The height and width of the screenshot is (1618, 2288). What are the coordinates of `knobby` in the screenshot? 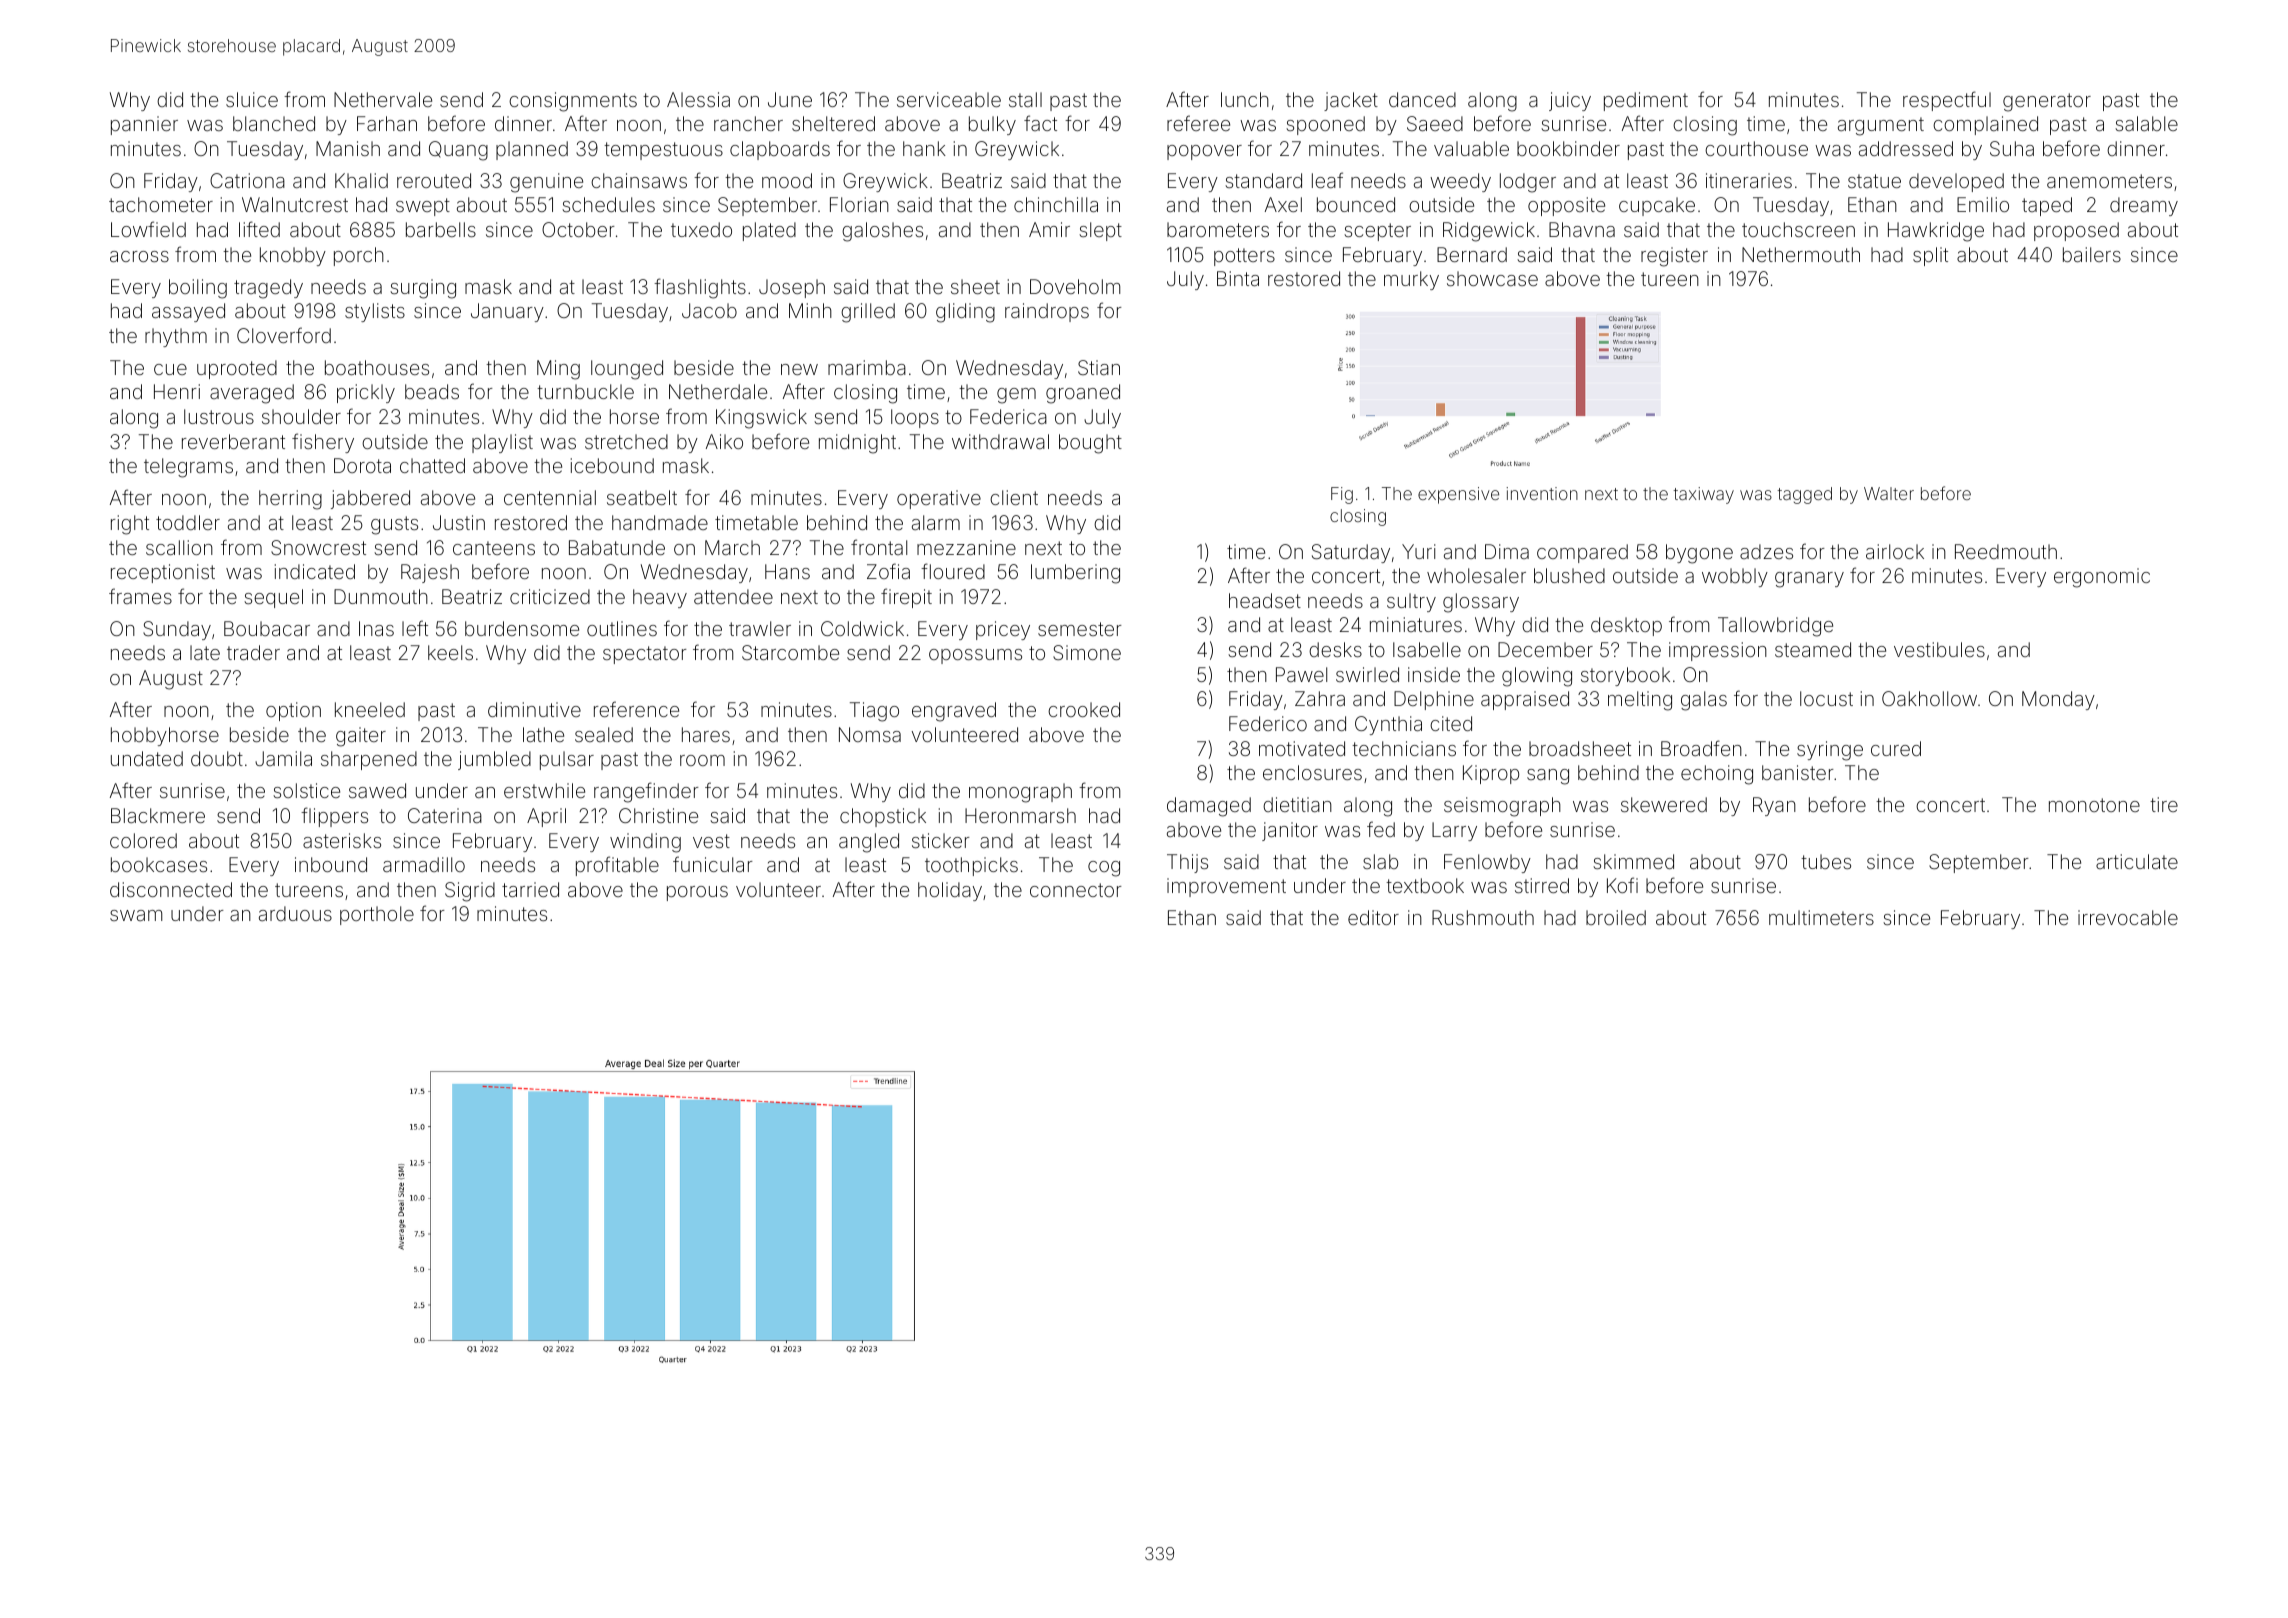 It's located at (293, 256).
